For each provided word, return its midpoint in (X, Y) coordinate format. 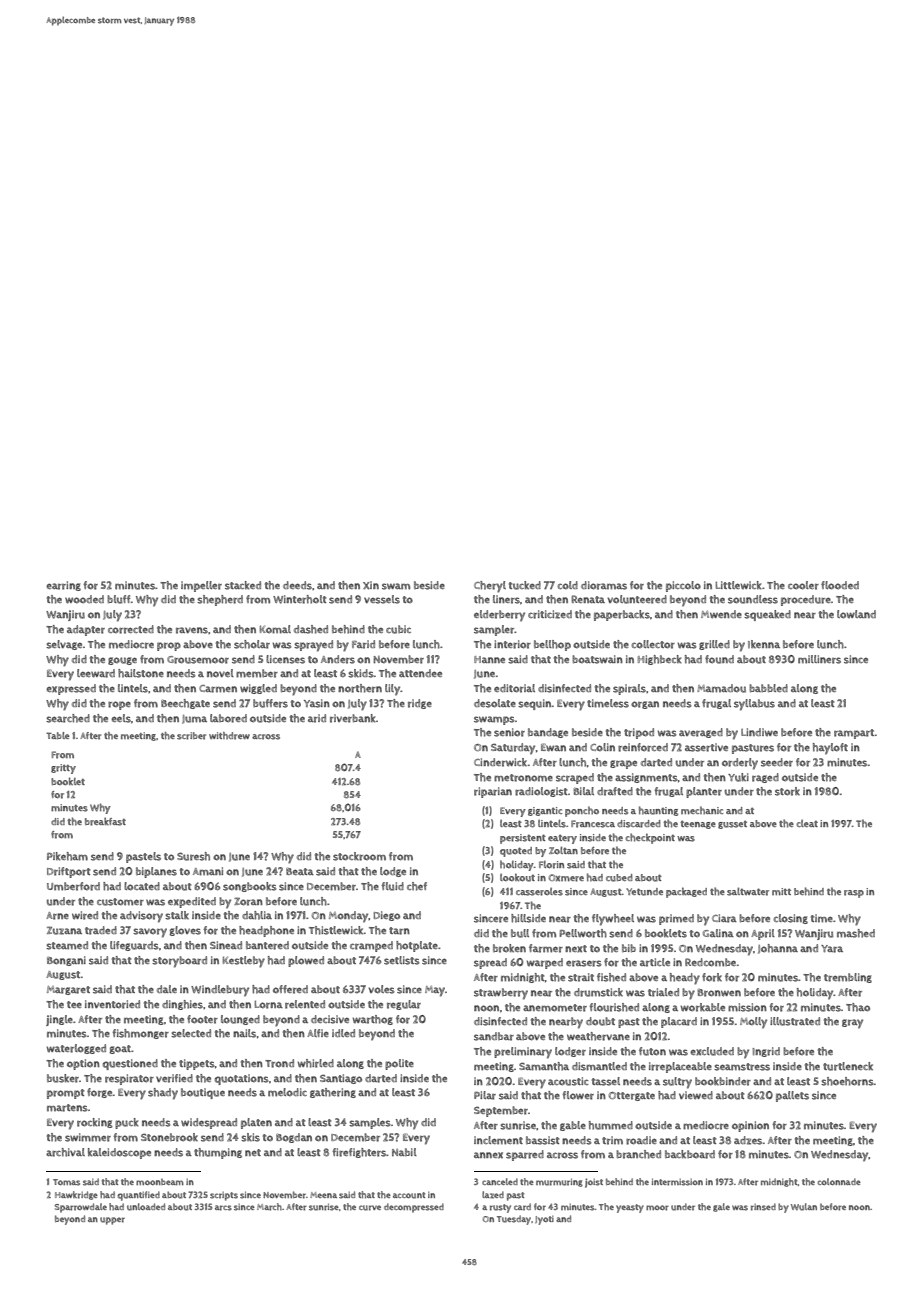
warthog (373, 1020)
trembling (848, 978)
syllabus (754, 705)
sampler (494, 630)
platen (256, 1123)
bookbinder (723, 1081)
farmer (546, 948)
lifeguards (134, 946)
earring (63, 586)
